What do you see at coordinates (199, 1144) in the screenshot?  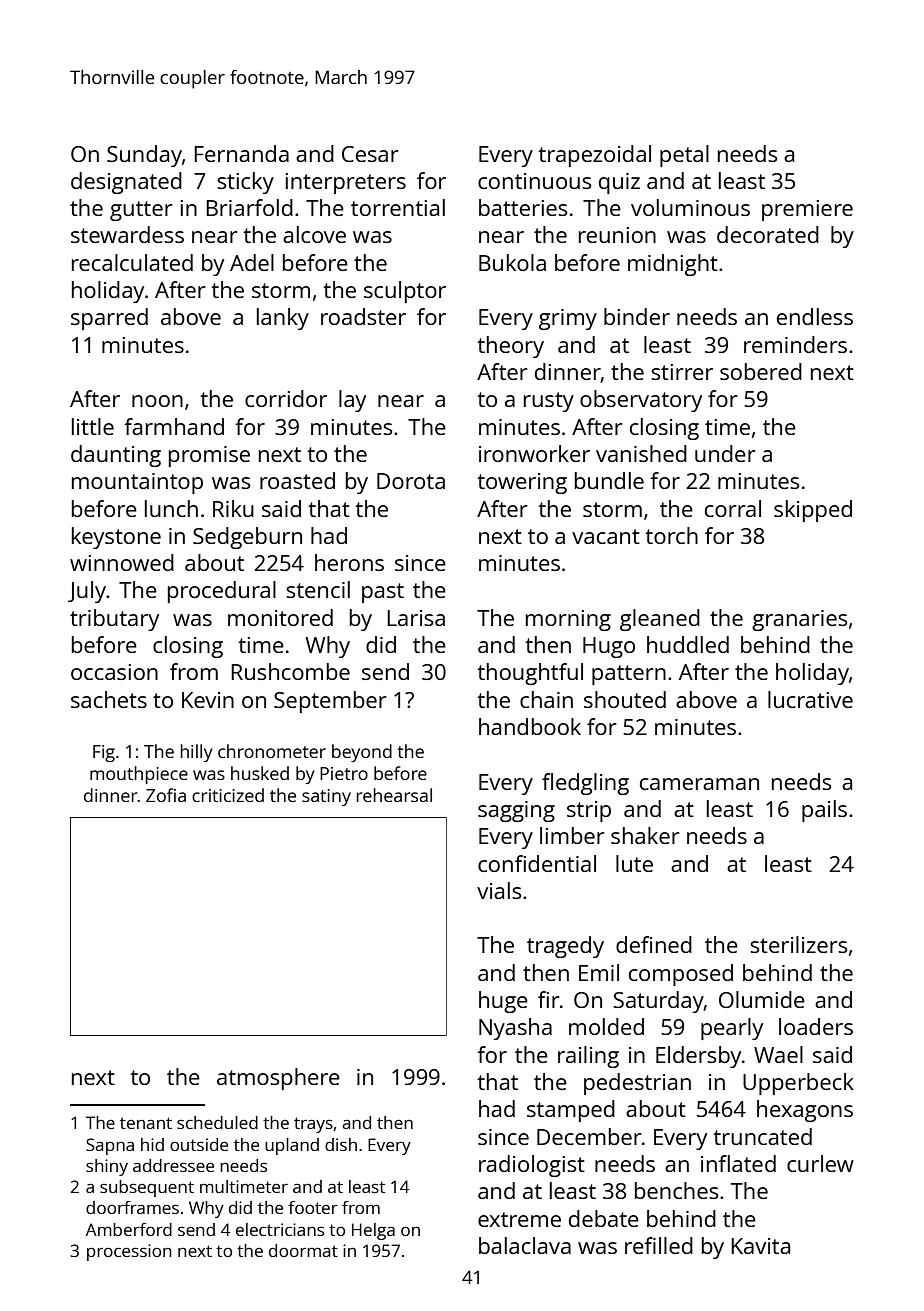 I see `outside` at bounding box center [199, 1144].
